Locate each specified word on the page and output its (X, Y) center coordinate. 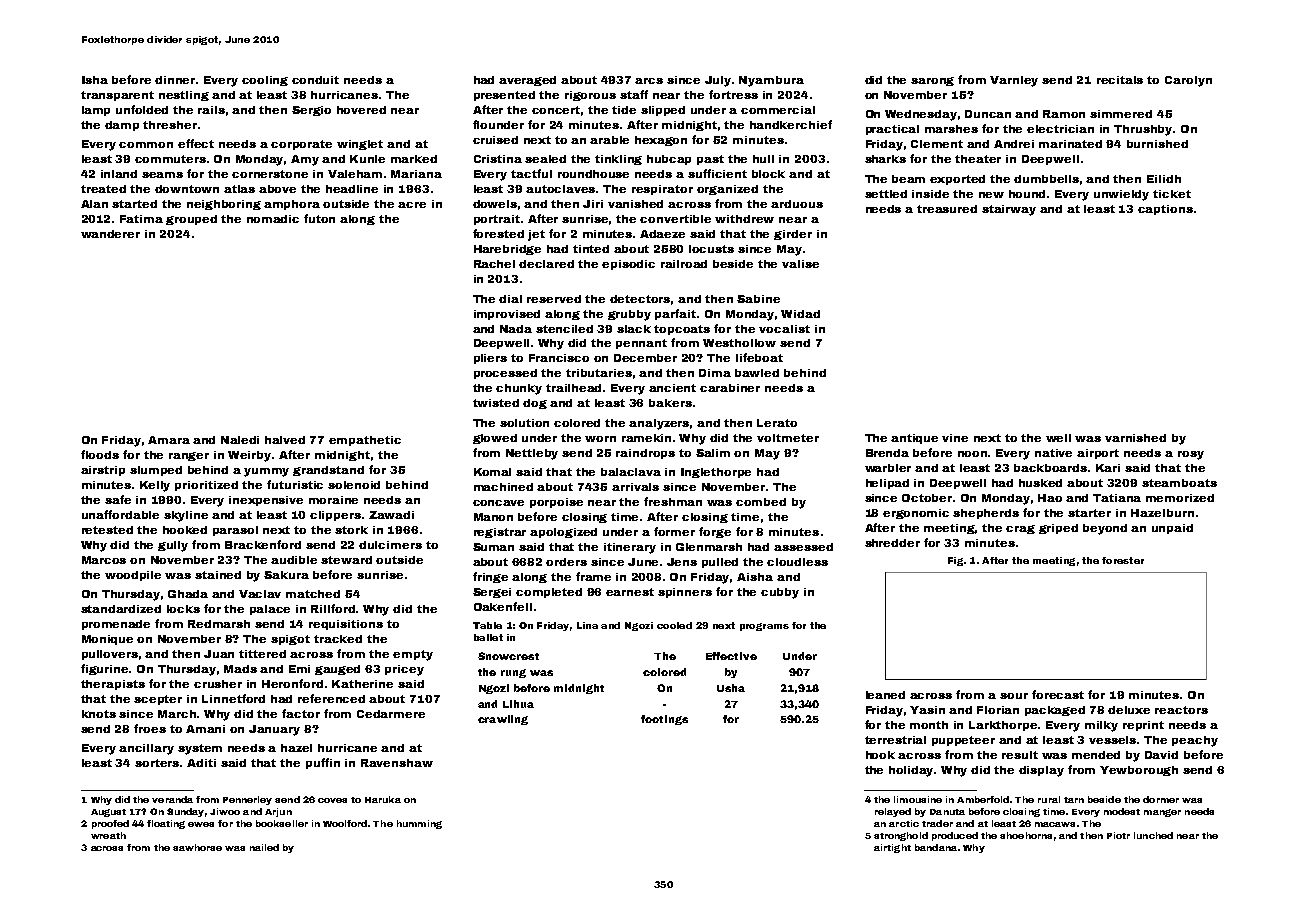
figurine (105, 669)
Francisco (559, 358)
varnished (1135, 438)
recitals (1120, 80)
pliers (490, 359)
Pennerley (247, 800)
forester (1123, 560)
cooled (674, 625)
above (277, 189)
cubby (780, 593)
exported (957, 180)
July (718, 81)
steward (346, 560)
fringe (490, 577)
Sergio (311, 111)
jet (536, 235)
